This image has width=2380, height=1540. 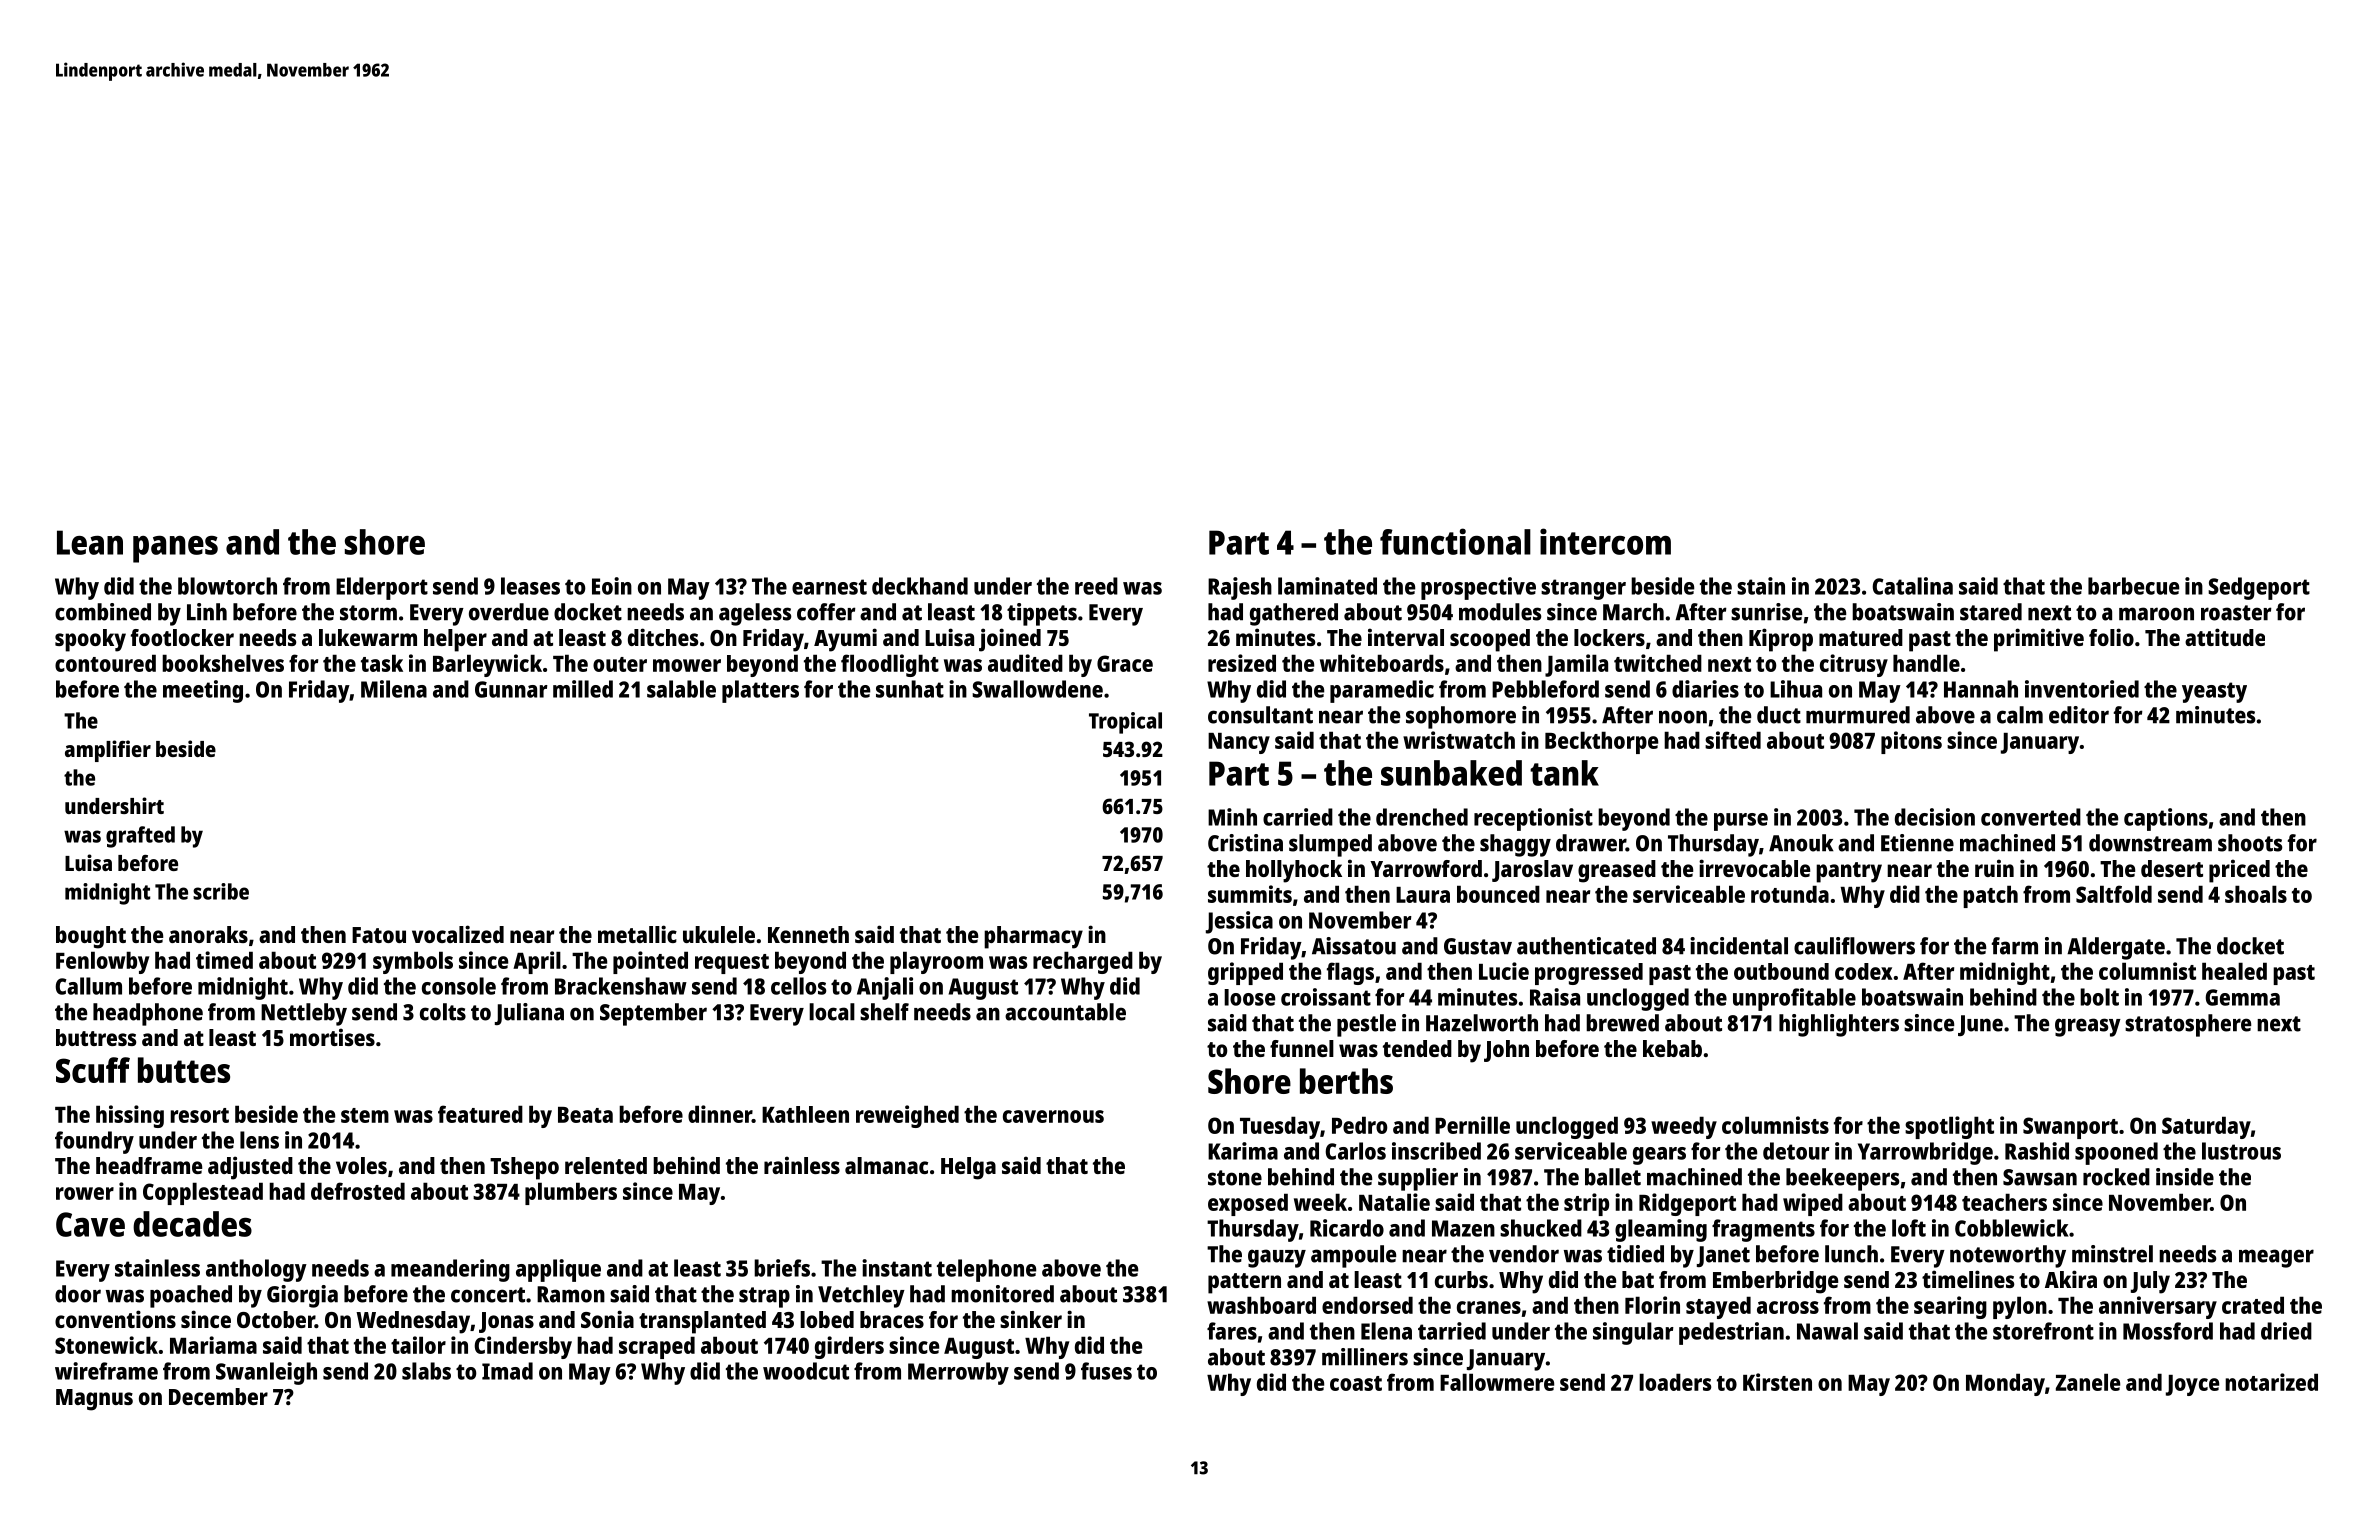 What do you see at coordinates (140, 837) in the image?
I see `grafted` at bounding box center [140, 837].
